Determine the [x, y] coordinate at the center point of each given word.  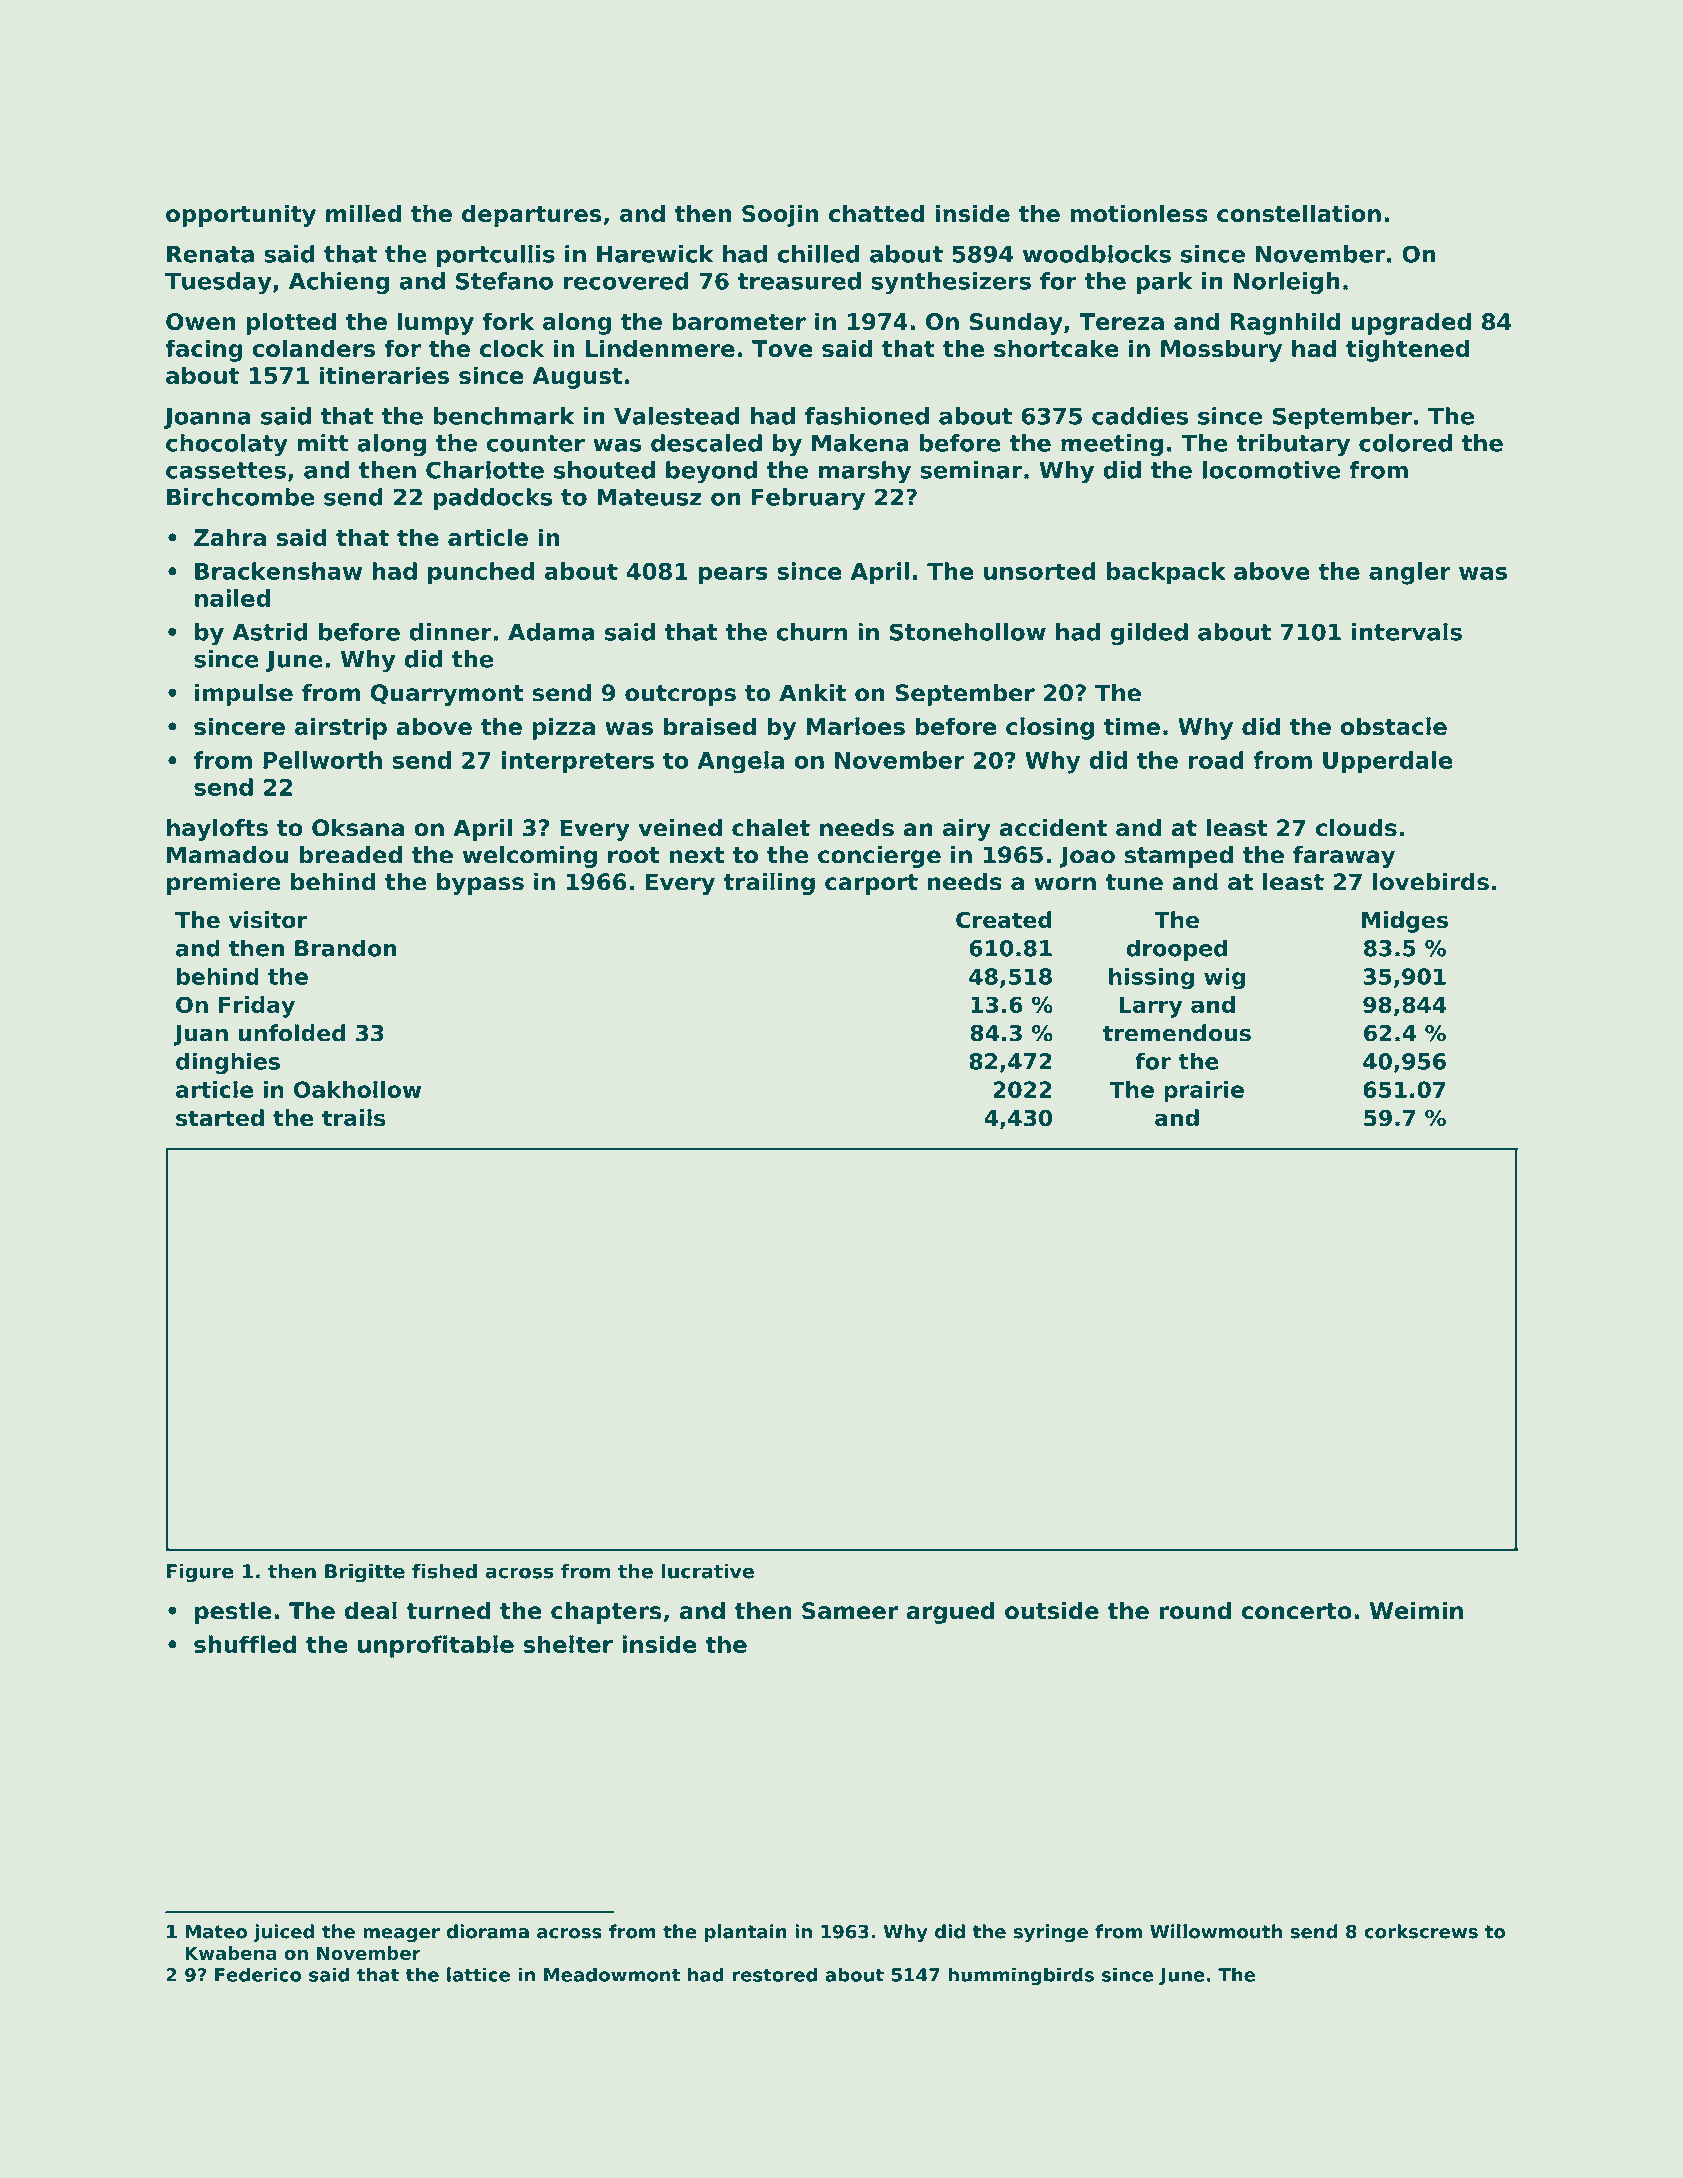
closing [1050, 728]
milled [363, 213]
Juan [201, 1035]
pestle [233, 1612]
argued [951, 1612]
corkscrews [1421, 1931]
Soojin [780, 215]
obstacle [1394, 726]
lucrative [707, 1571]
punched [481, 573]
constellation [1299, 213]
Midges [1405, 922]
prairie [1204, 1092]
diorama [488, 1931]
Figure [200, 1573]
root [634, 855]
